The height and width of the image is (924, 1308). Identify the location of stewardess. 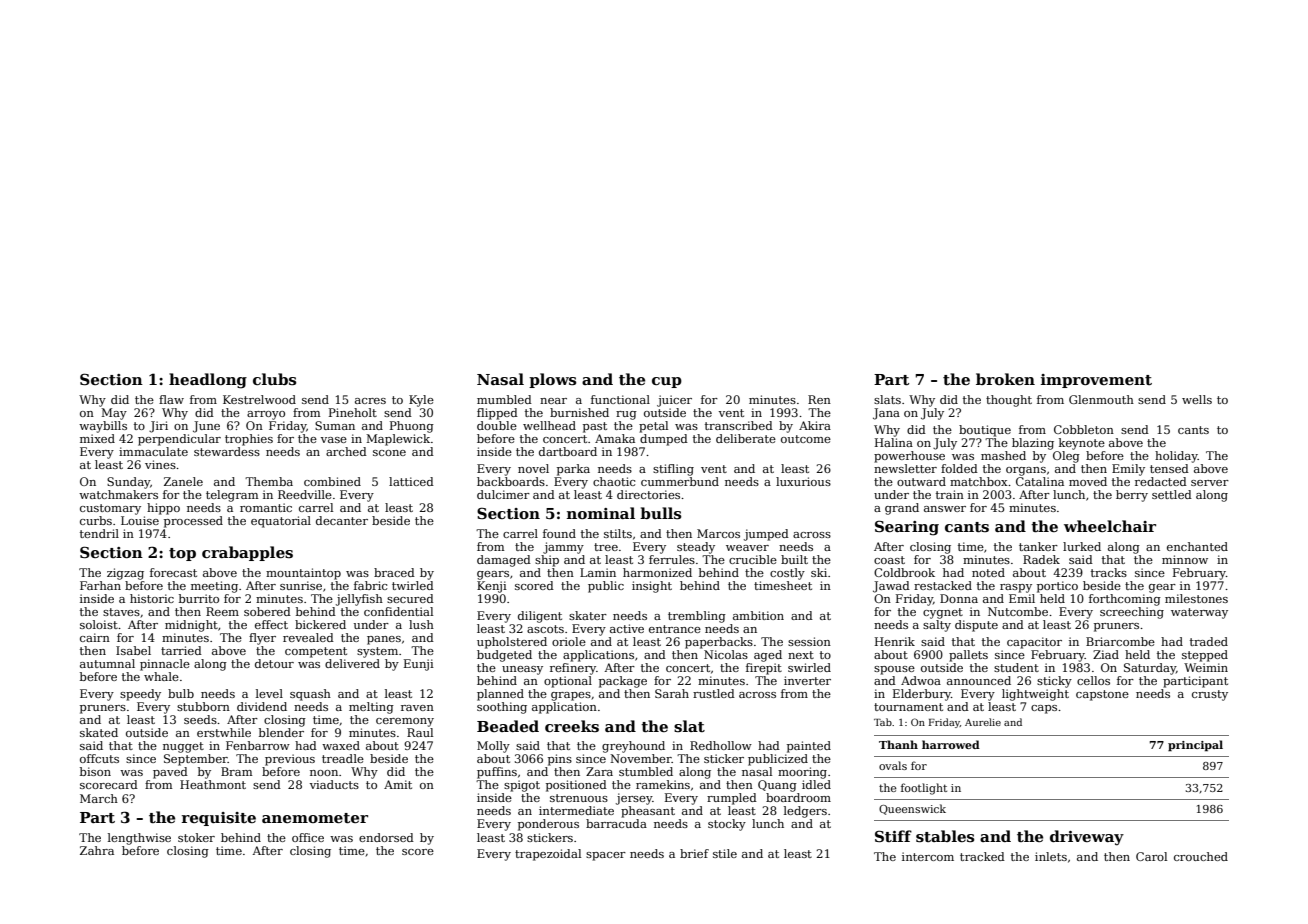
(227, 451).
